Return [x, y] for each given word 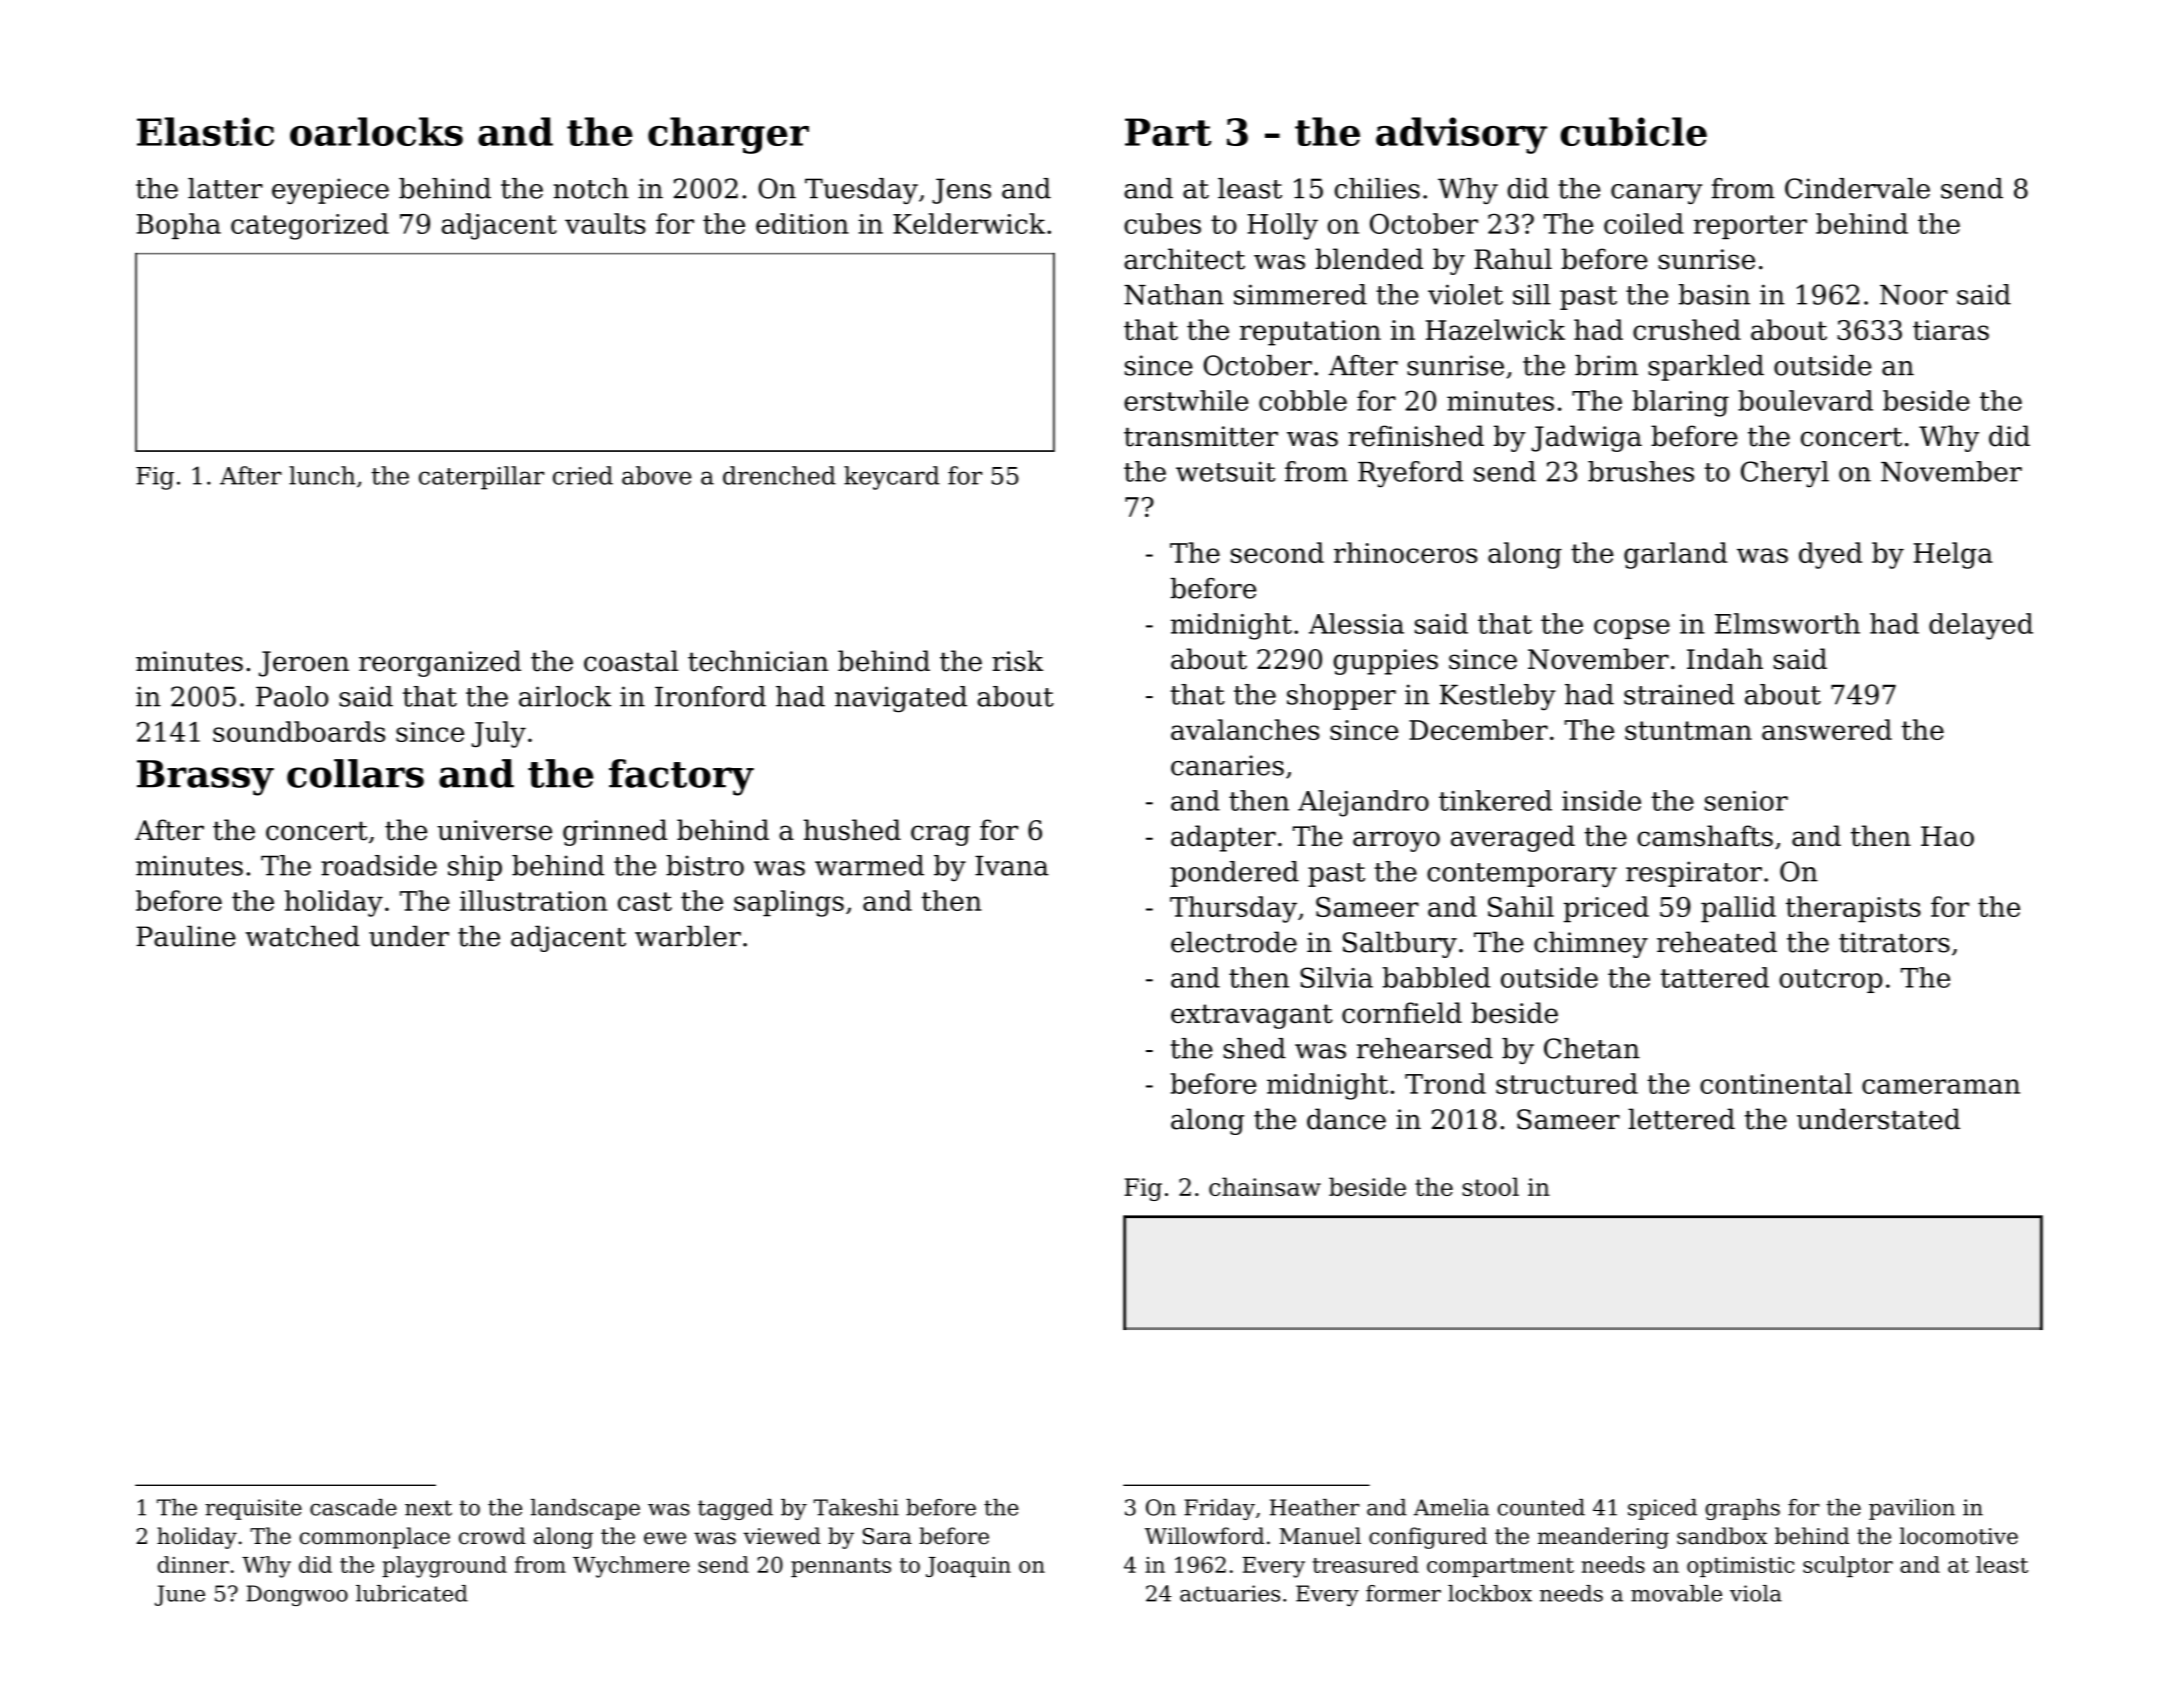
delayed [1981, 626]
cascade [353, 1507]
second [1277, 552]
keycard [892, 478]
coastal [631, 661]
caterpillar [481, 478]
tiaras [1951, 330]
